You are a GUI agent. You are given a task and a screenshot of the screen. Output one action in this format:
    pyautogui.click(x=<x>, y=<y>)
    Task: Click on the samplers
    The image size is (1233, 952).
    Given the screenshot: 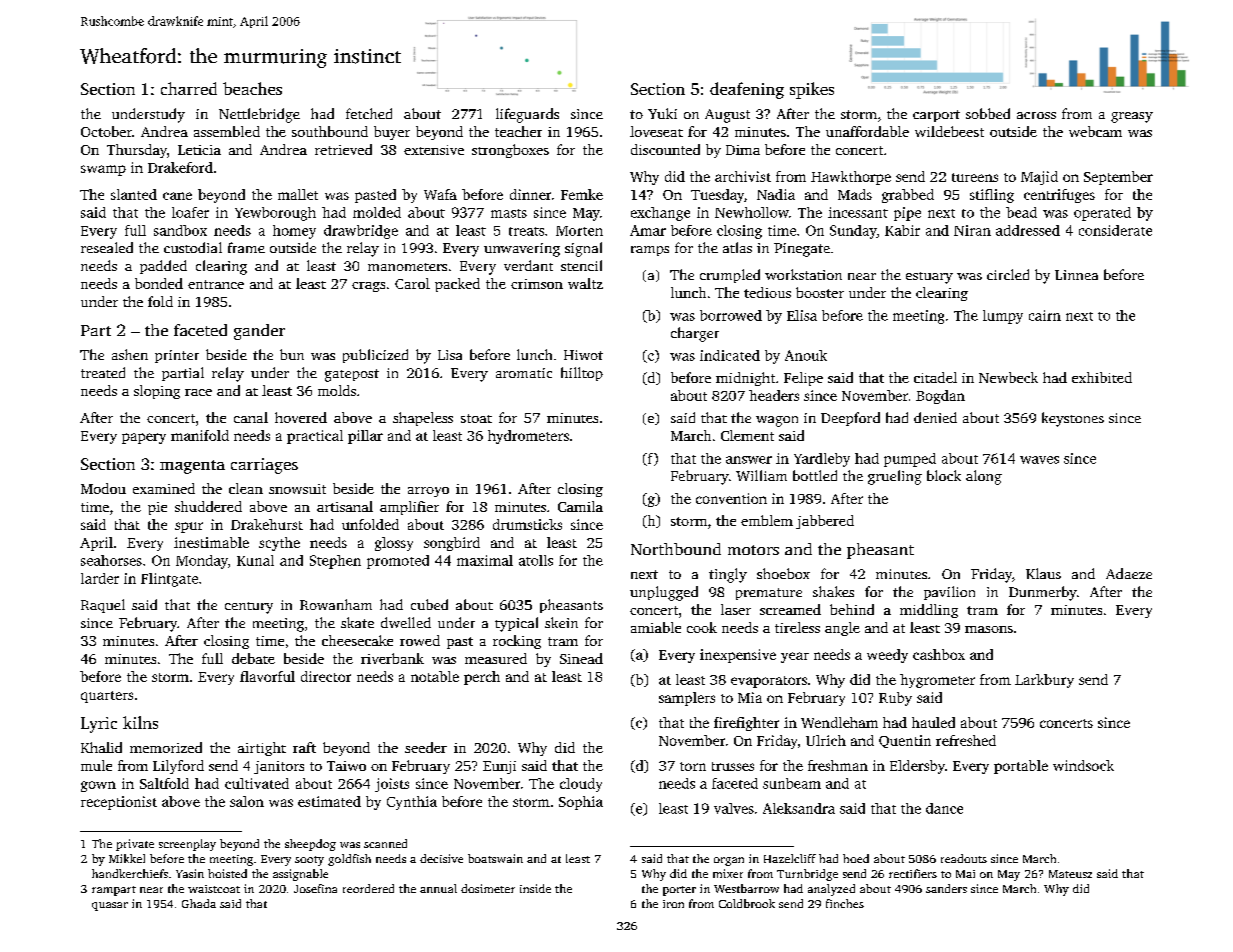 What is the action you would take?
    pyautogui.click(x=687, y=699)
